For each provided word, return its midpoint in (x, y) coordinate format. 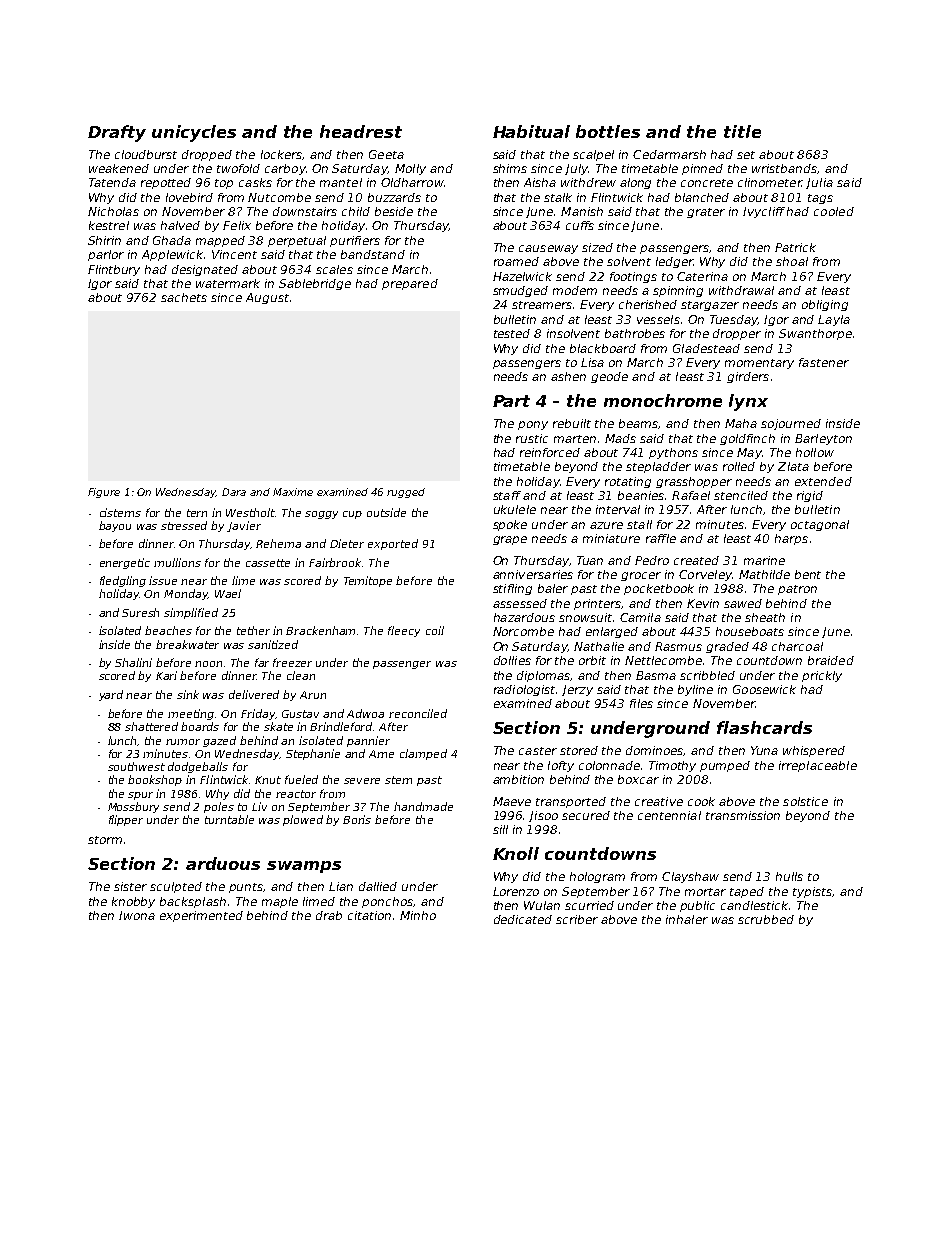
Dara (234, 492)
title (742, 131)
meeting (191, 714)
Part (511, 401)
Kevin (703, 603)
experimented (201, 916)
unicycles (194, 133)
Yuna (764, 750)
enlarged (612, 632)
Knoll (516, 853)
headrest (361, 131)
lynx (748, 402)
